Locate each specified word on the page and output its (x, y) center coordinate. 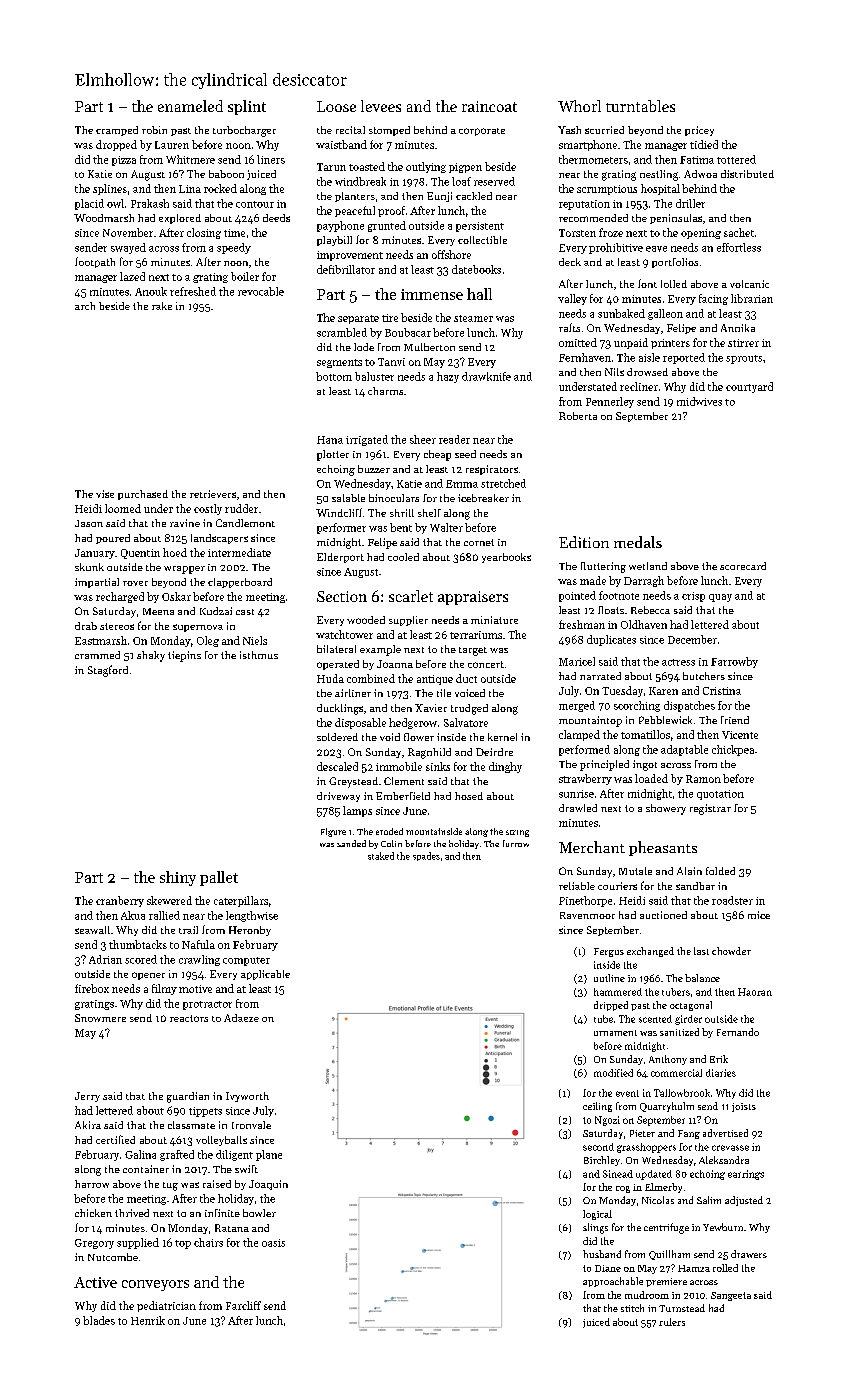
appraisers (473, 598)
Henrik (148, 1320)
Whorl (579, 106)
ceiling (597, 1107)
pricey (699, 131)
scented (655, 1019)
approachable (613, 1282)
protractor (207, 1005)
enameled (190, 106)
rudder (241, 508)
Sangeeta (731, 1296)
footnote (619, 595)
